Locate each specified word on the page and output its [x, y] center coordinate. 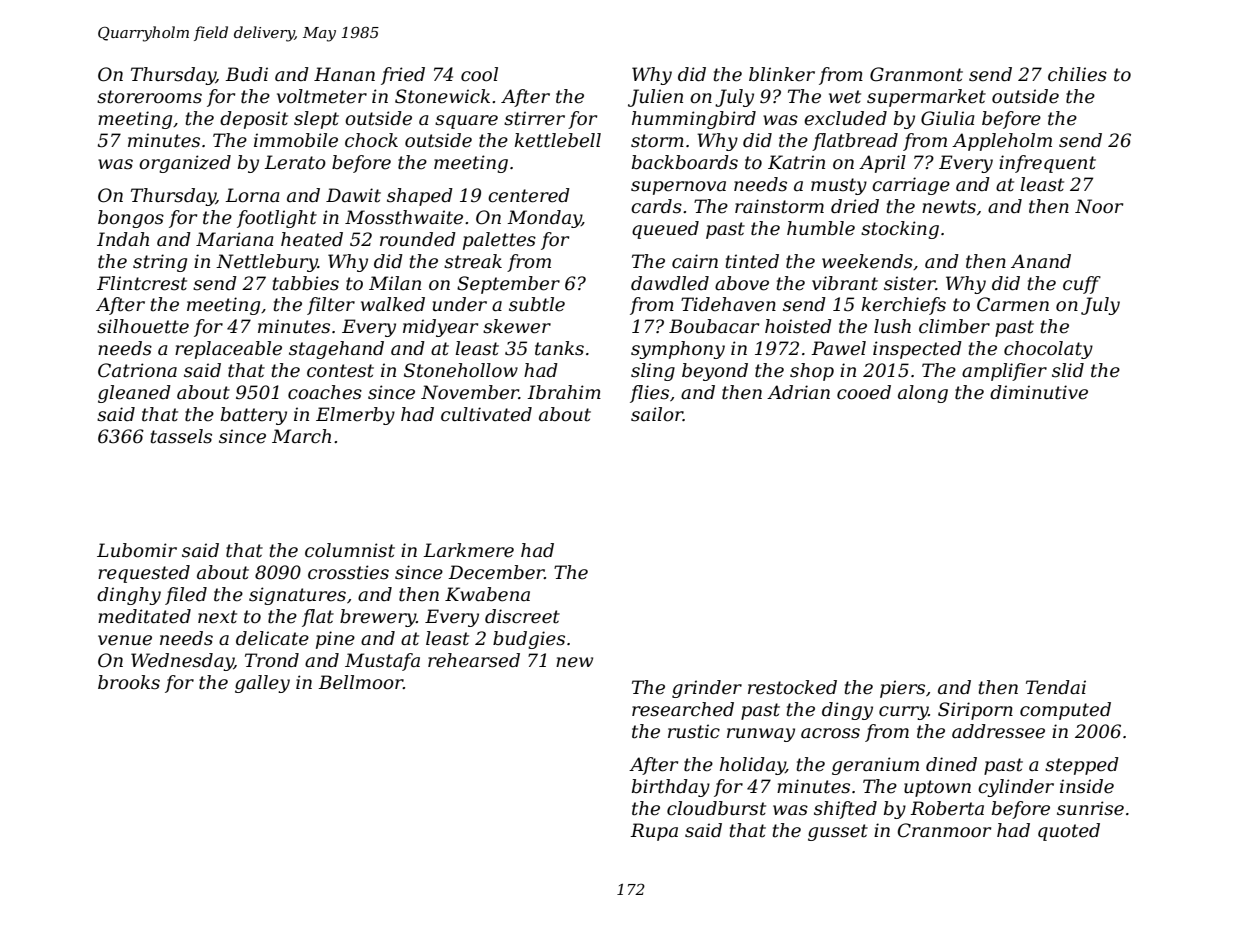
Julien [655, 98]
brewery [378, 618]
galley [262, 684]
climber [954, 326]
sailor [657, 414]
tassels [181, 436]
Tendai [1056, 687]
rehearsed [474, 660]
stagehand [336, 350]
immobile [296, 140]
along [923, 394]
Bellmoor [360, 682]
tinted [752, 261]
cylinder [1016, 788]
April [882, 164]
